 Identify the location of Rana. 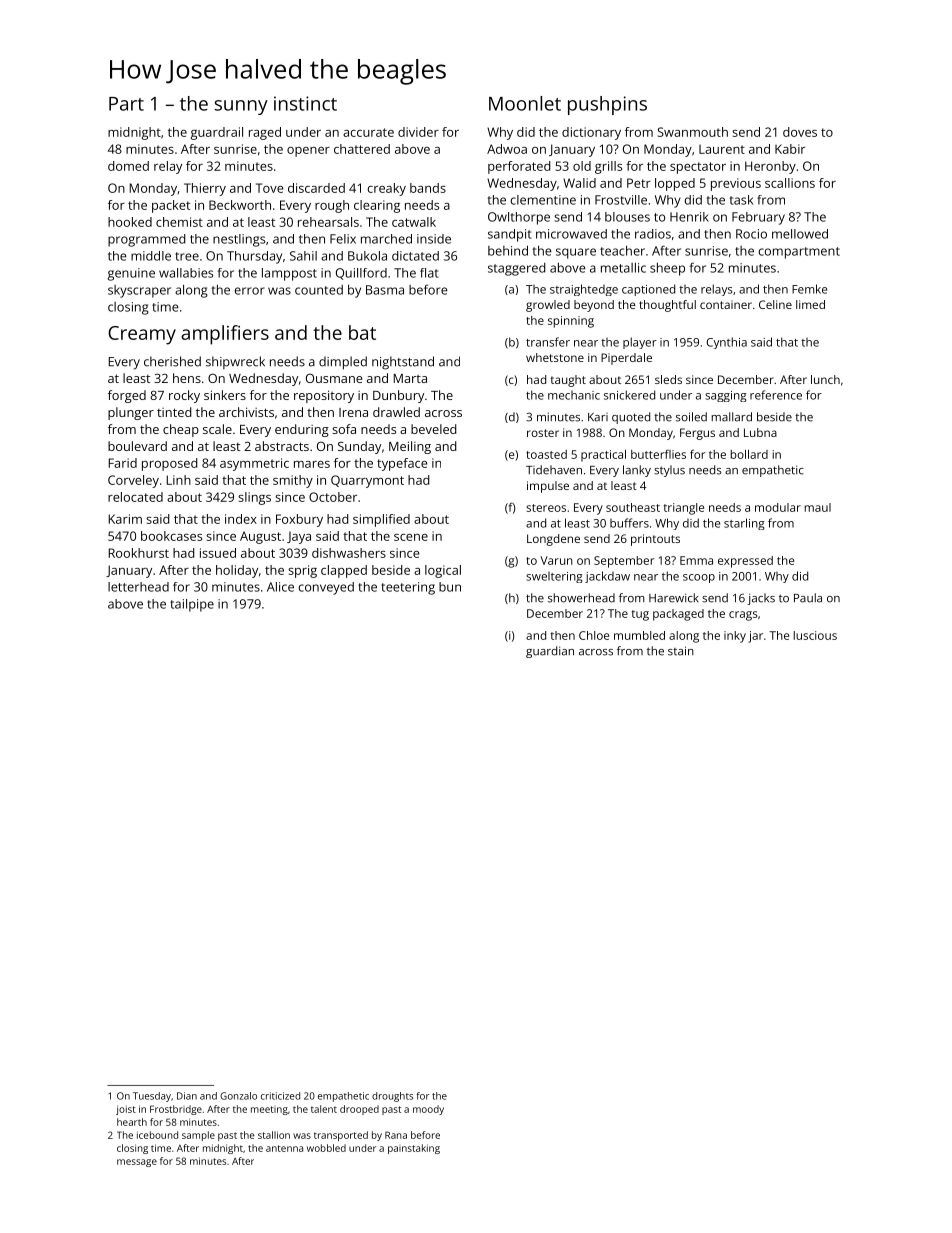
(396, 1135).
